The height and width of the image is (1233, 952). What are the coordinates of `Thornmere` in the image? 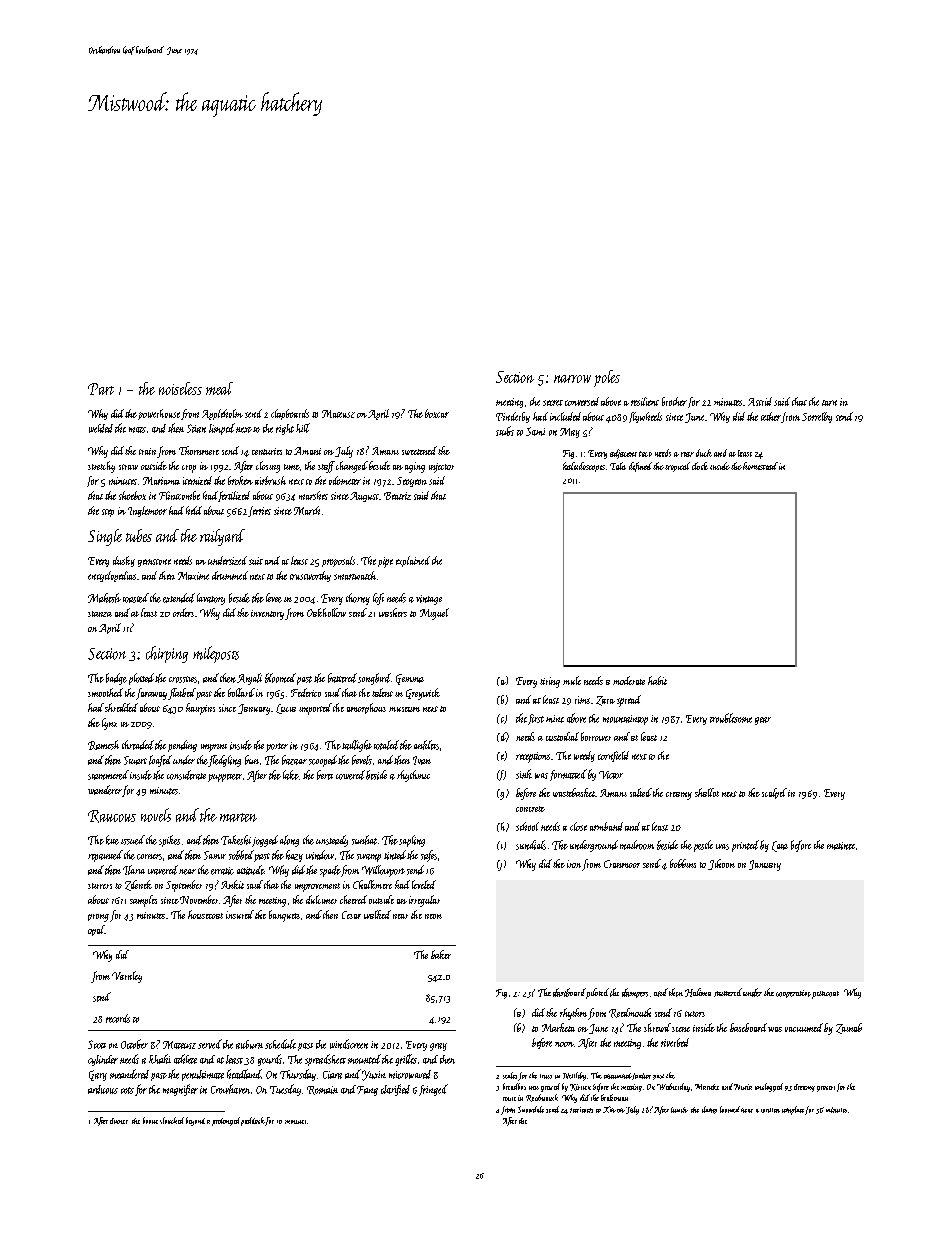 It's located at (199, 450).
